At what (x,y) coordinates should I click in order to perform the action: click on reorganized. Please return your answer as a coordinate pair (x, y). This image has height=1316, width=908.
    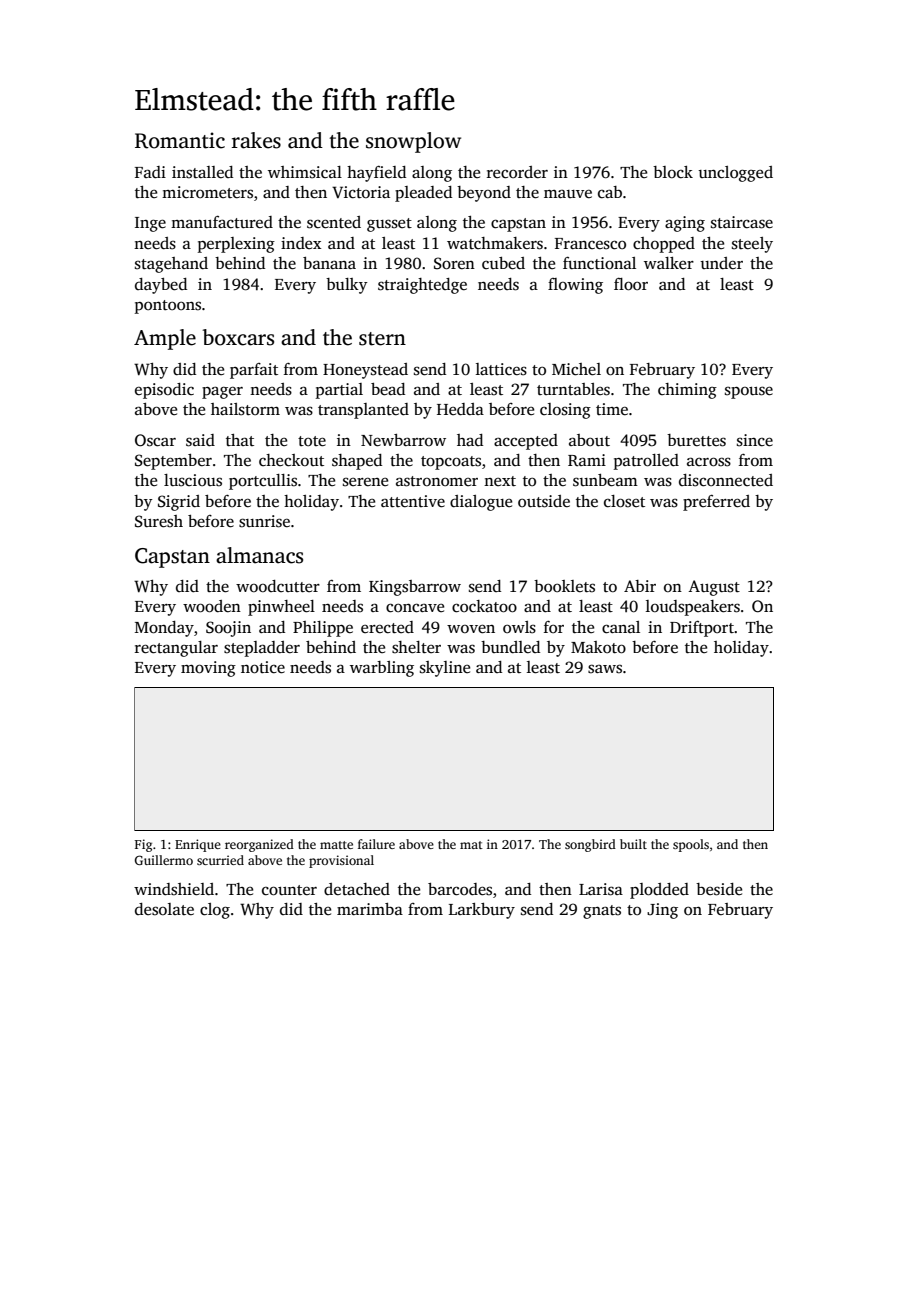
    Looking at the image, I should click on (259, 845).
